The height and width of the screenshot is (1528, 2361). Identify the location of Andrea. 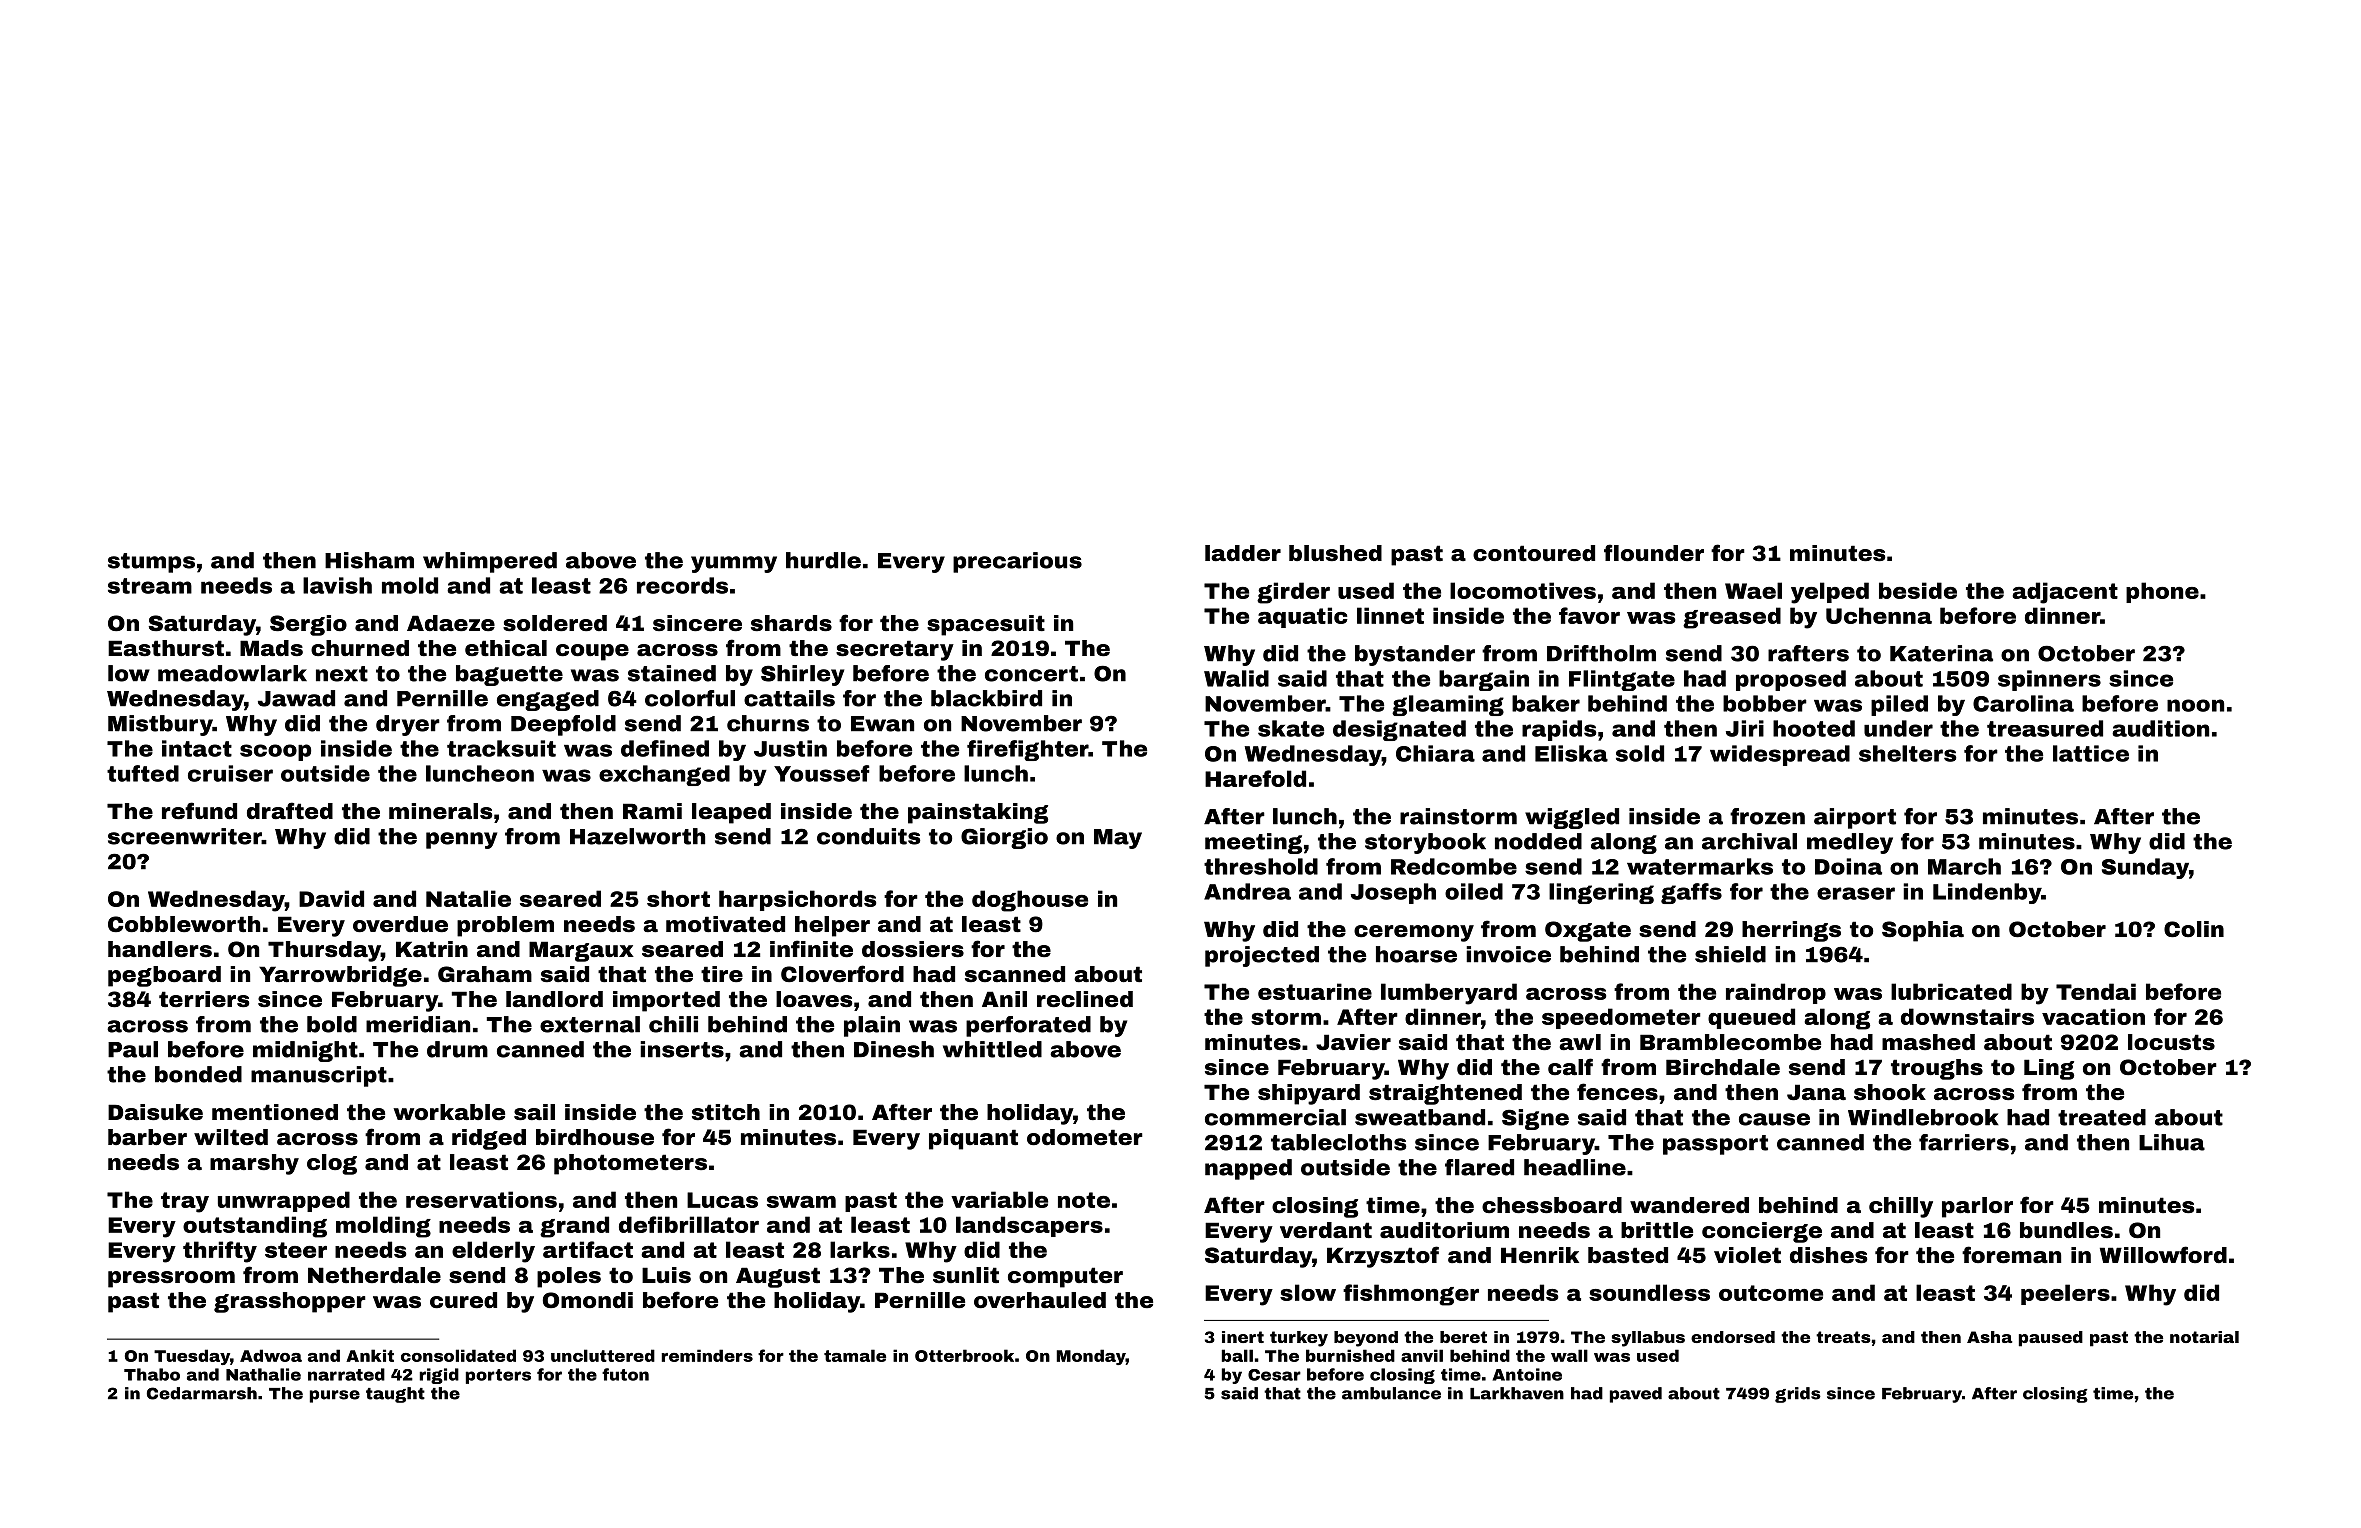
(1247, 891).
